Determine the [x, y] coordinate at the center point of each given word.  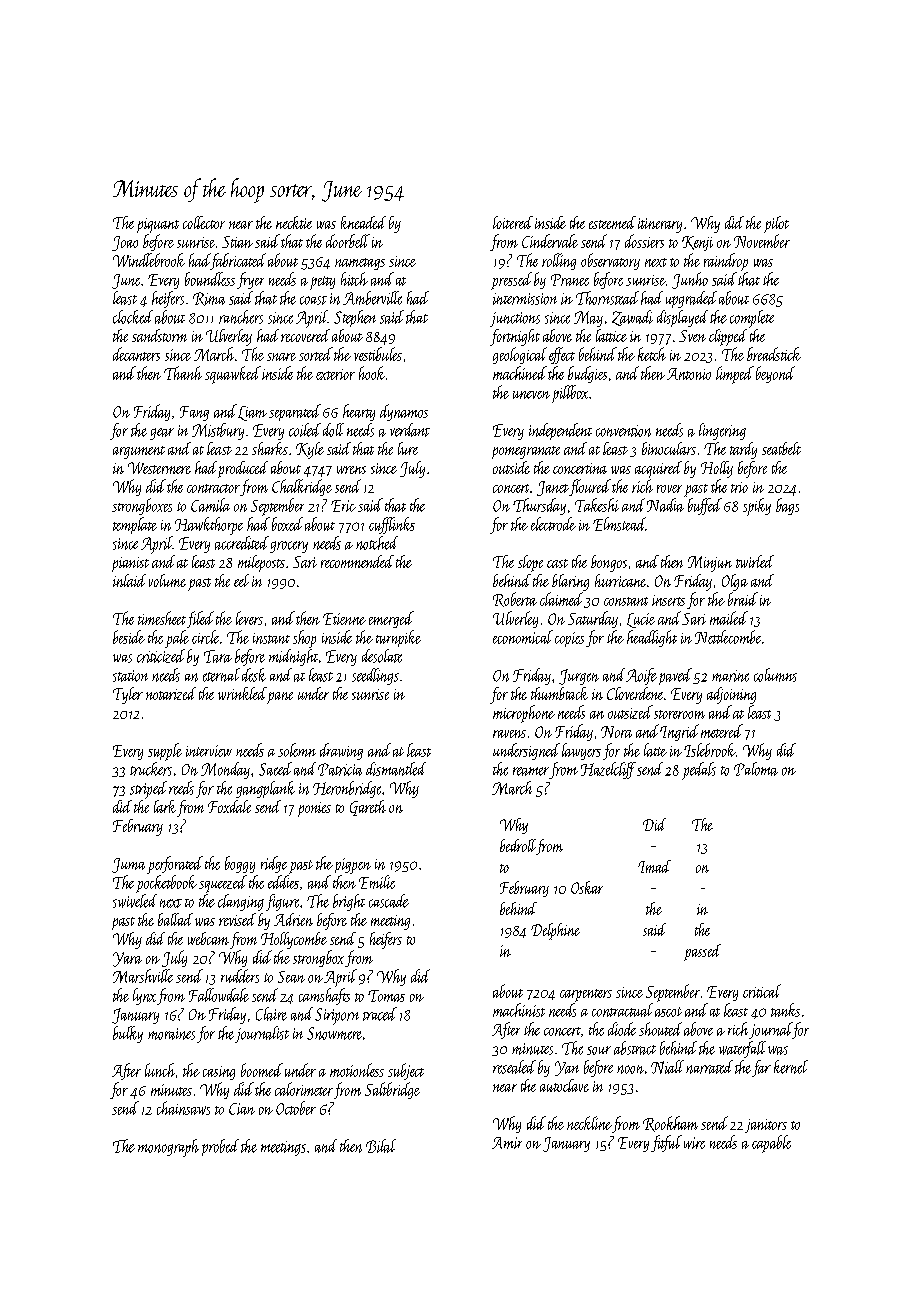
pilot [776, 224]
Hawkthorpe [209, 526]
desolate [382, 656]
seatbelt [781, 448]
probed [220, 1147]
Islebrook [710, 750]
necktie [294, 222]
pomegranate [526, 452]
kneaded [363, 222]
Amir [507, 1143]
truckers [151, 769]
